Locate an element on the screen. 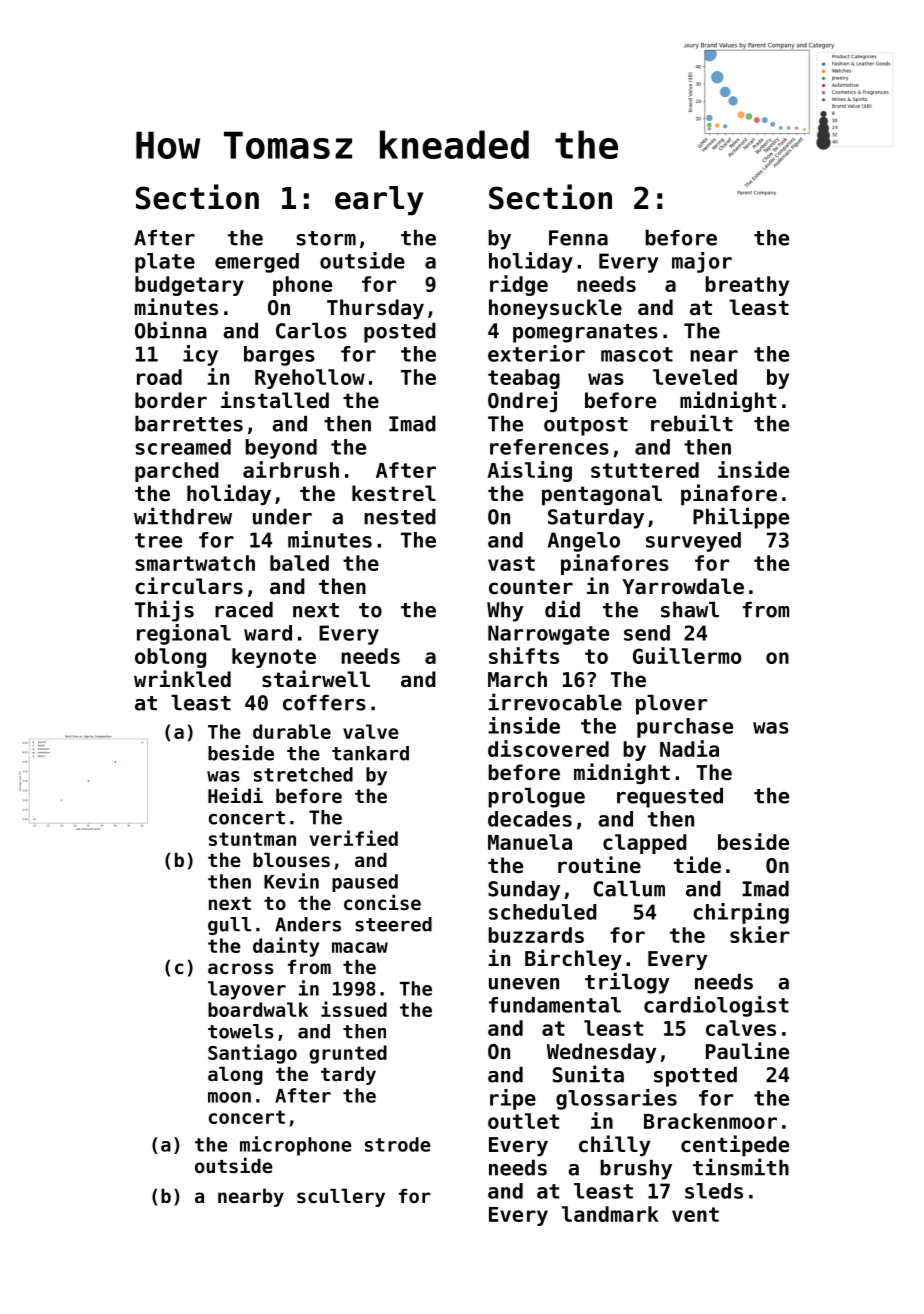 This screenshot has width=924, height=1314. Heidi is located at coordinates (235, 795).
